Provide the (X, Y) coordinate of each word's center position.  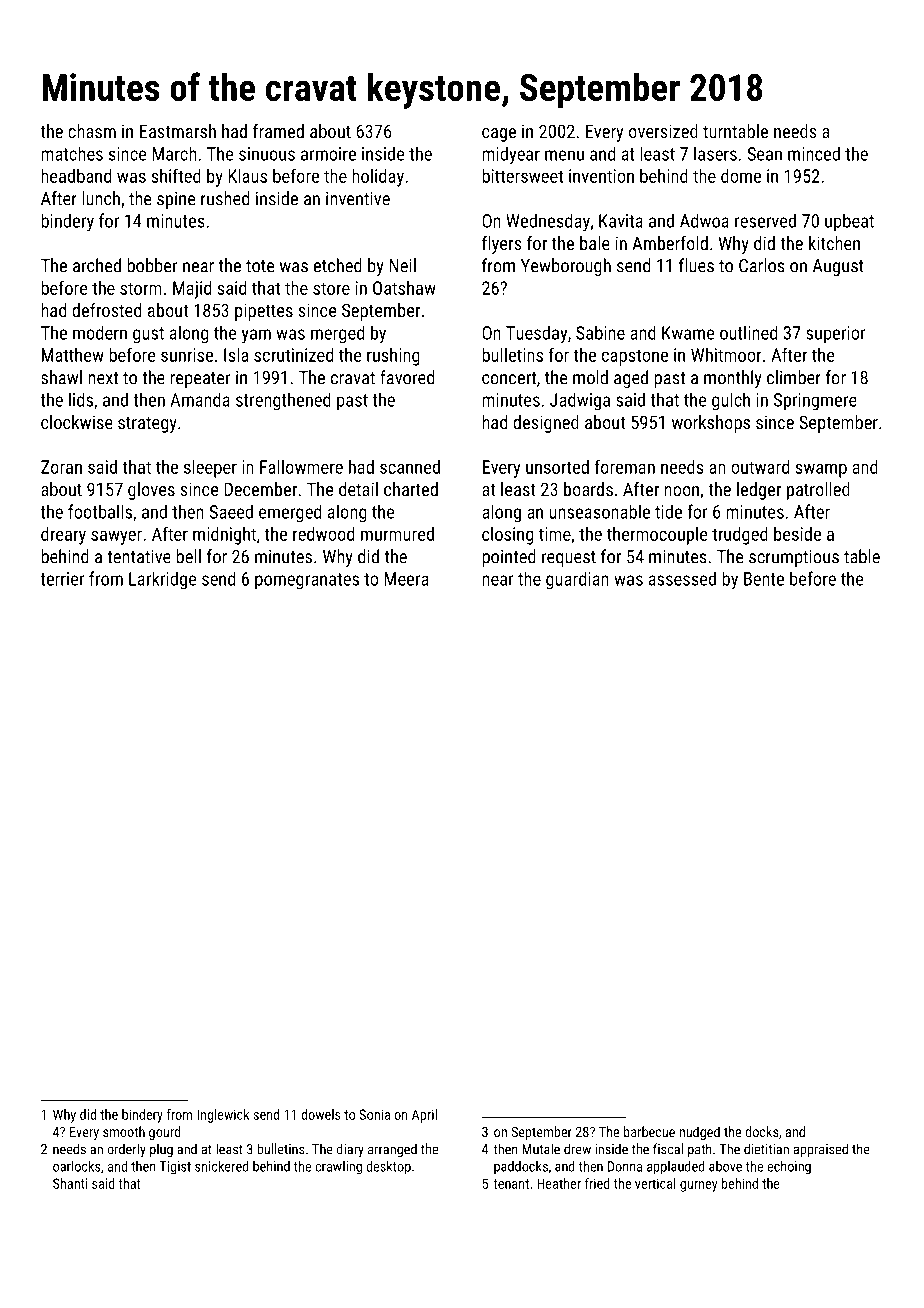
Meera (406, 579)
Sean (764, 154)
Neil (402, 265)
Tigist (175, 1167)
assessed (682, 578)
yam (256, 336)
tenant (511, 1184)
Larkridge (163, 580)
